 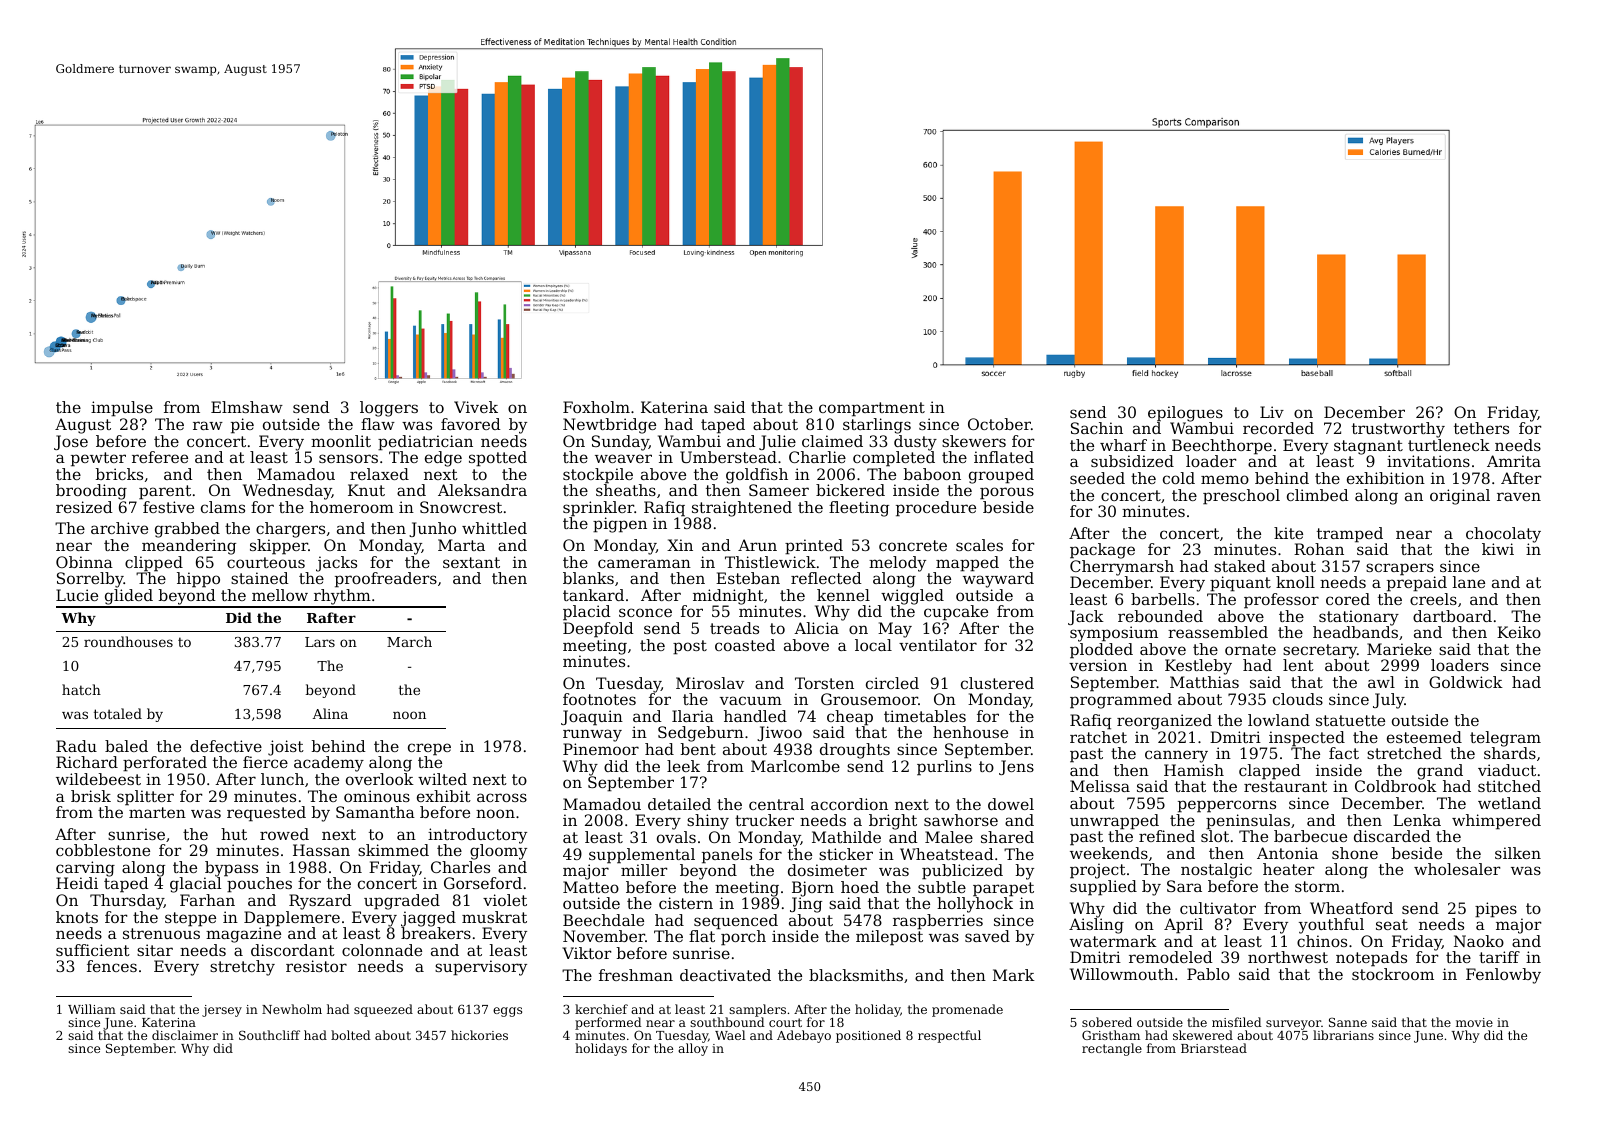 I want to click on impulse, so click(x=122, y=409).
